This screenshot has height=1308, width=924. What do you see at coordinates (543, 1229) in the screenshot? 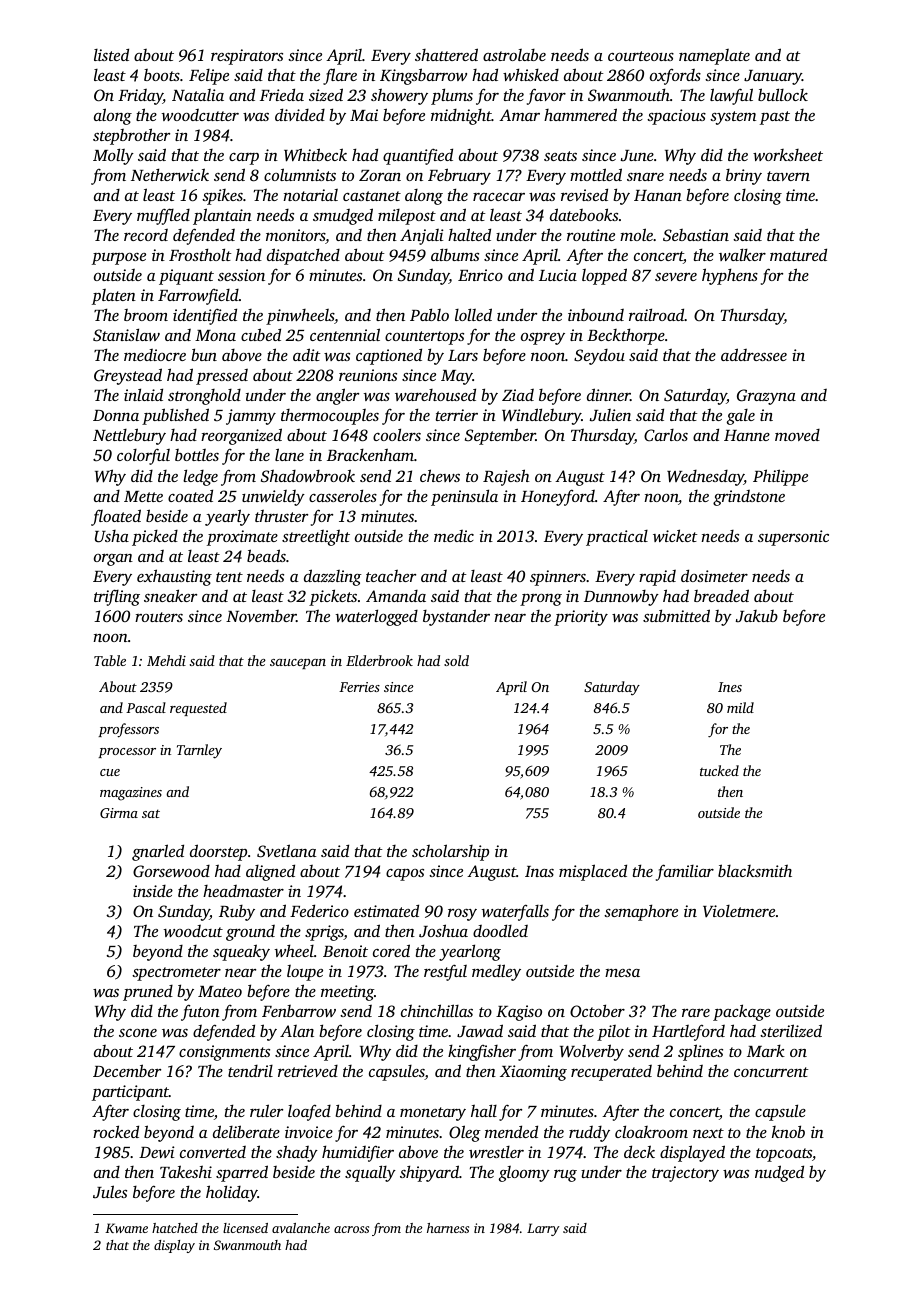
I see `Larry` at bounding box center [543, 1229].
